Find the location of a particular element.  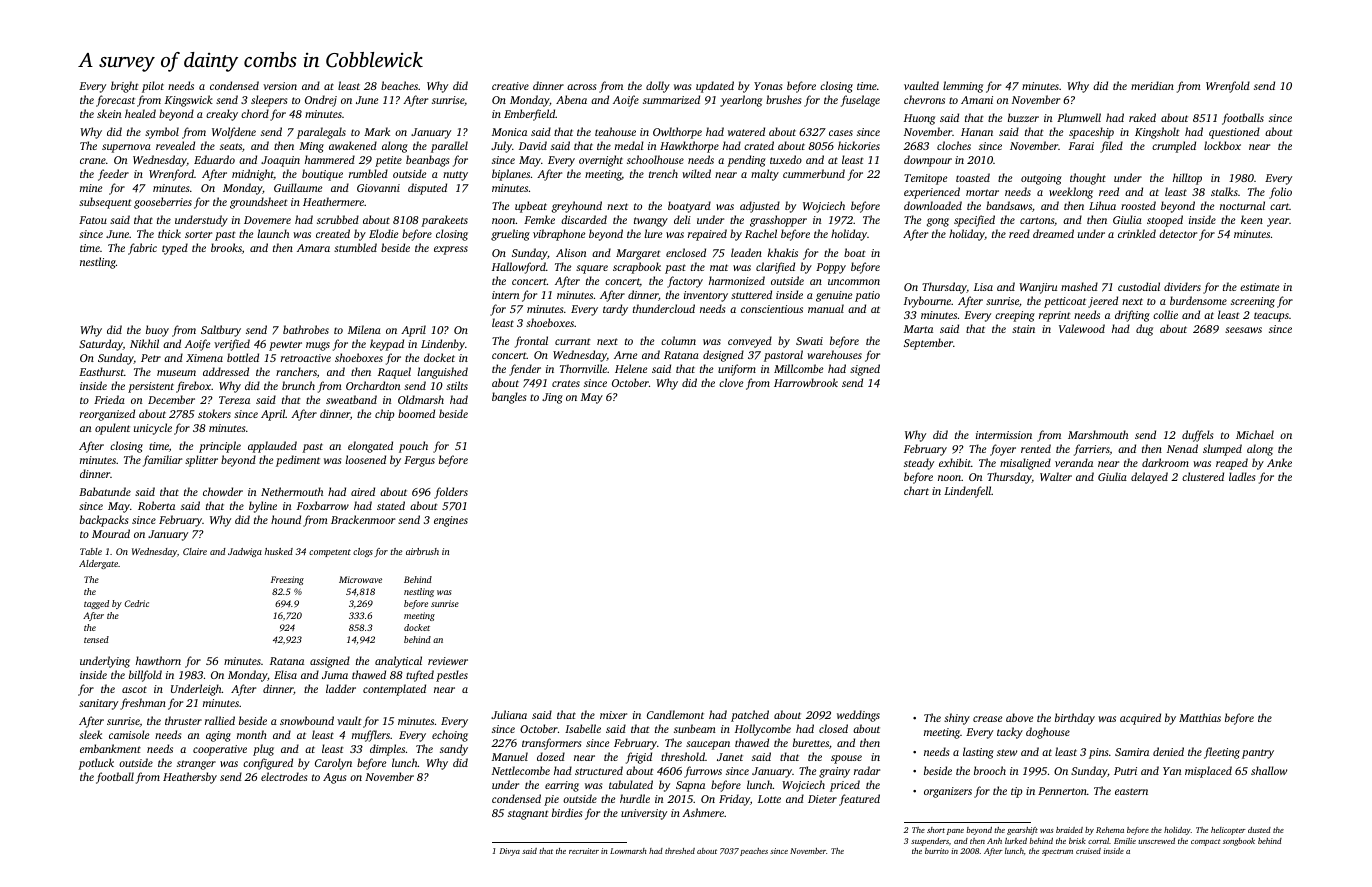

Valewood is located at coordinates (1082, 328).
